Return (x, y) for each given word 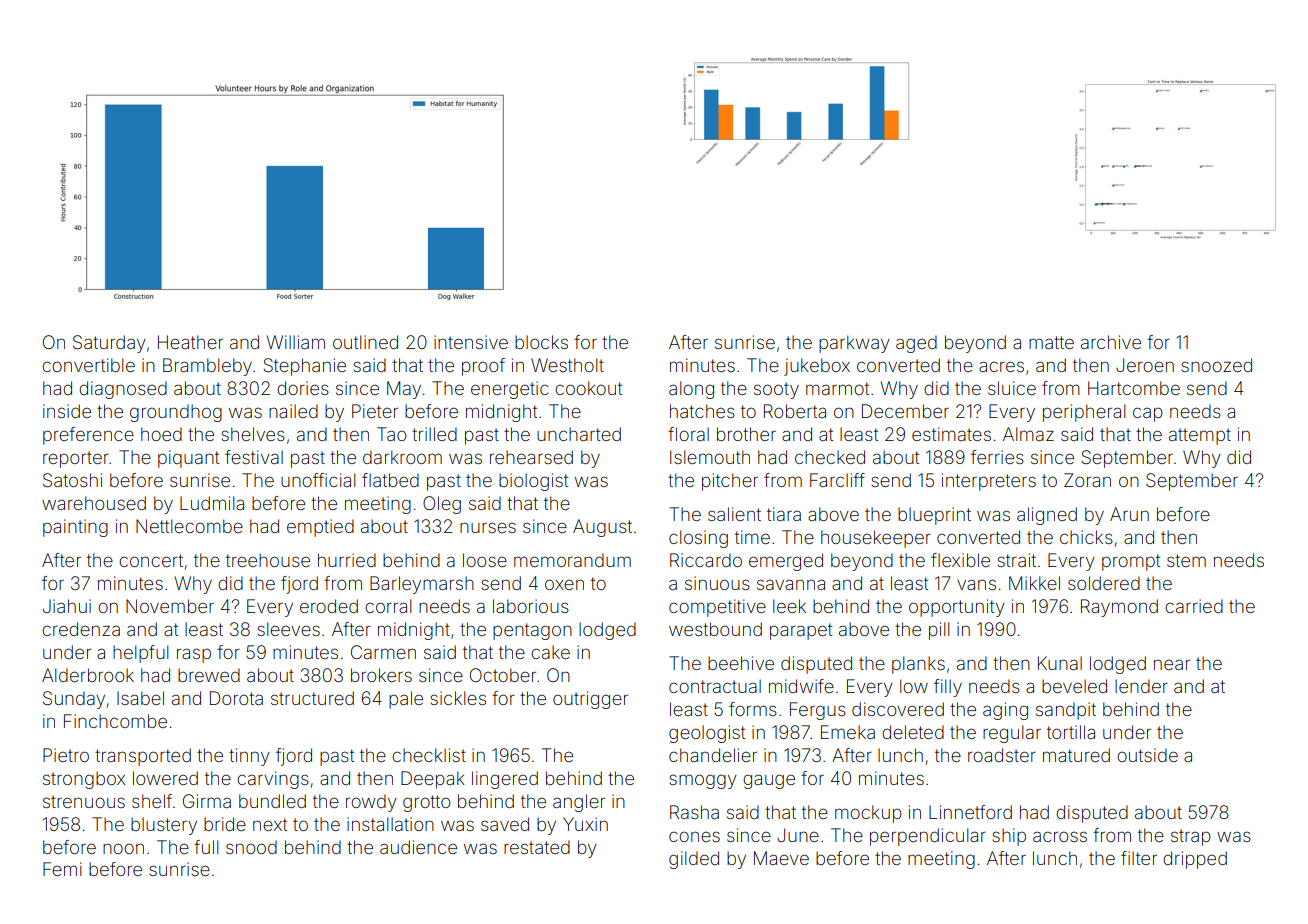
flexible (960, 560)
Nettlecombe (189, 526)
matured (1076, 755)
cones (694, 836)
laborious (531, 606)
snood (251, 847)
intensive (471, 342)
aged (916, 344)
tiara (784, 514)
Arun (1129, 514)
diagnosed (123, 390)
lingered (505, 780)
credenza (81, 629)
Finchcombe (115, 721)
